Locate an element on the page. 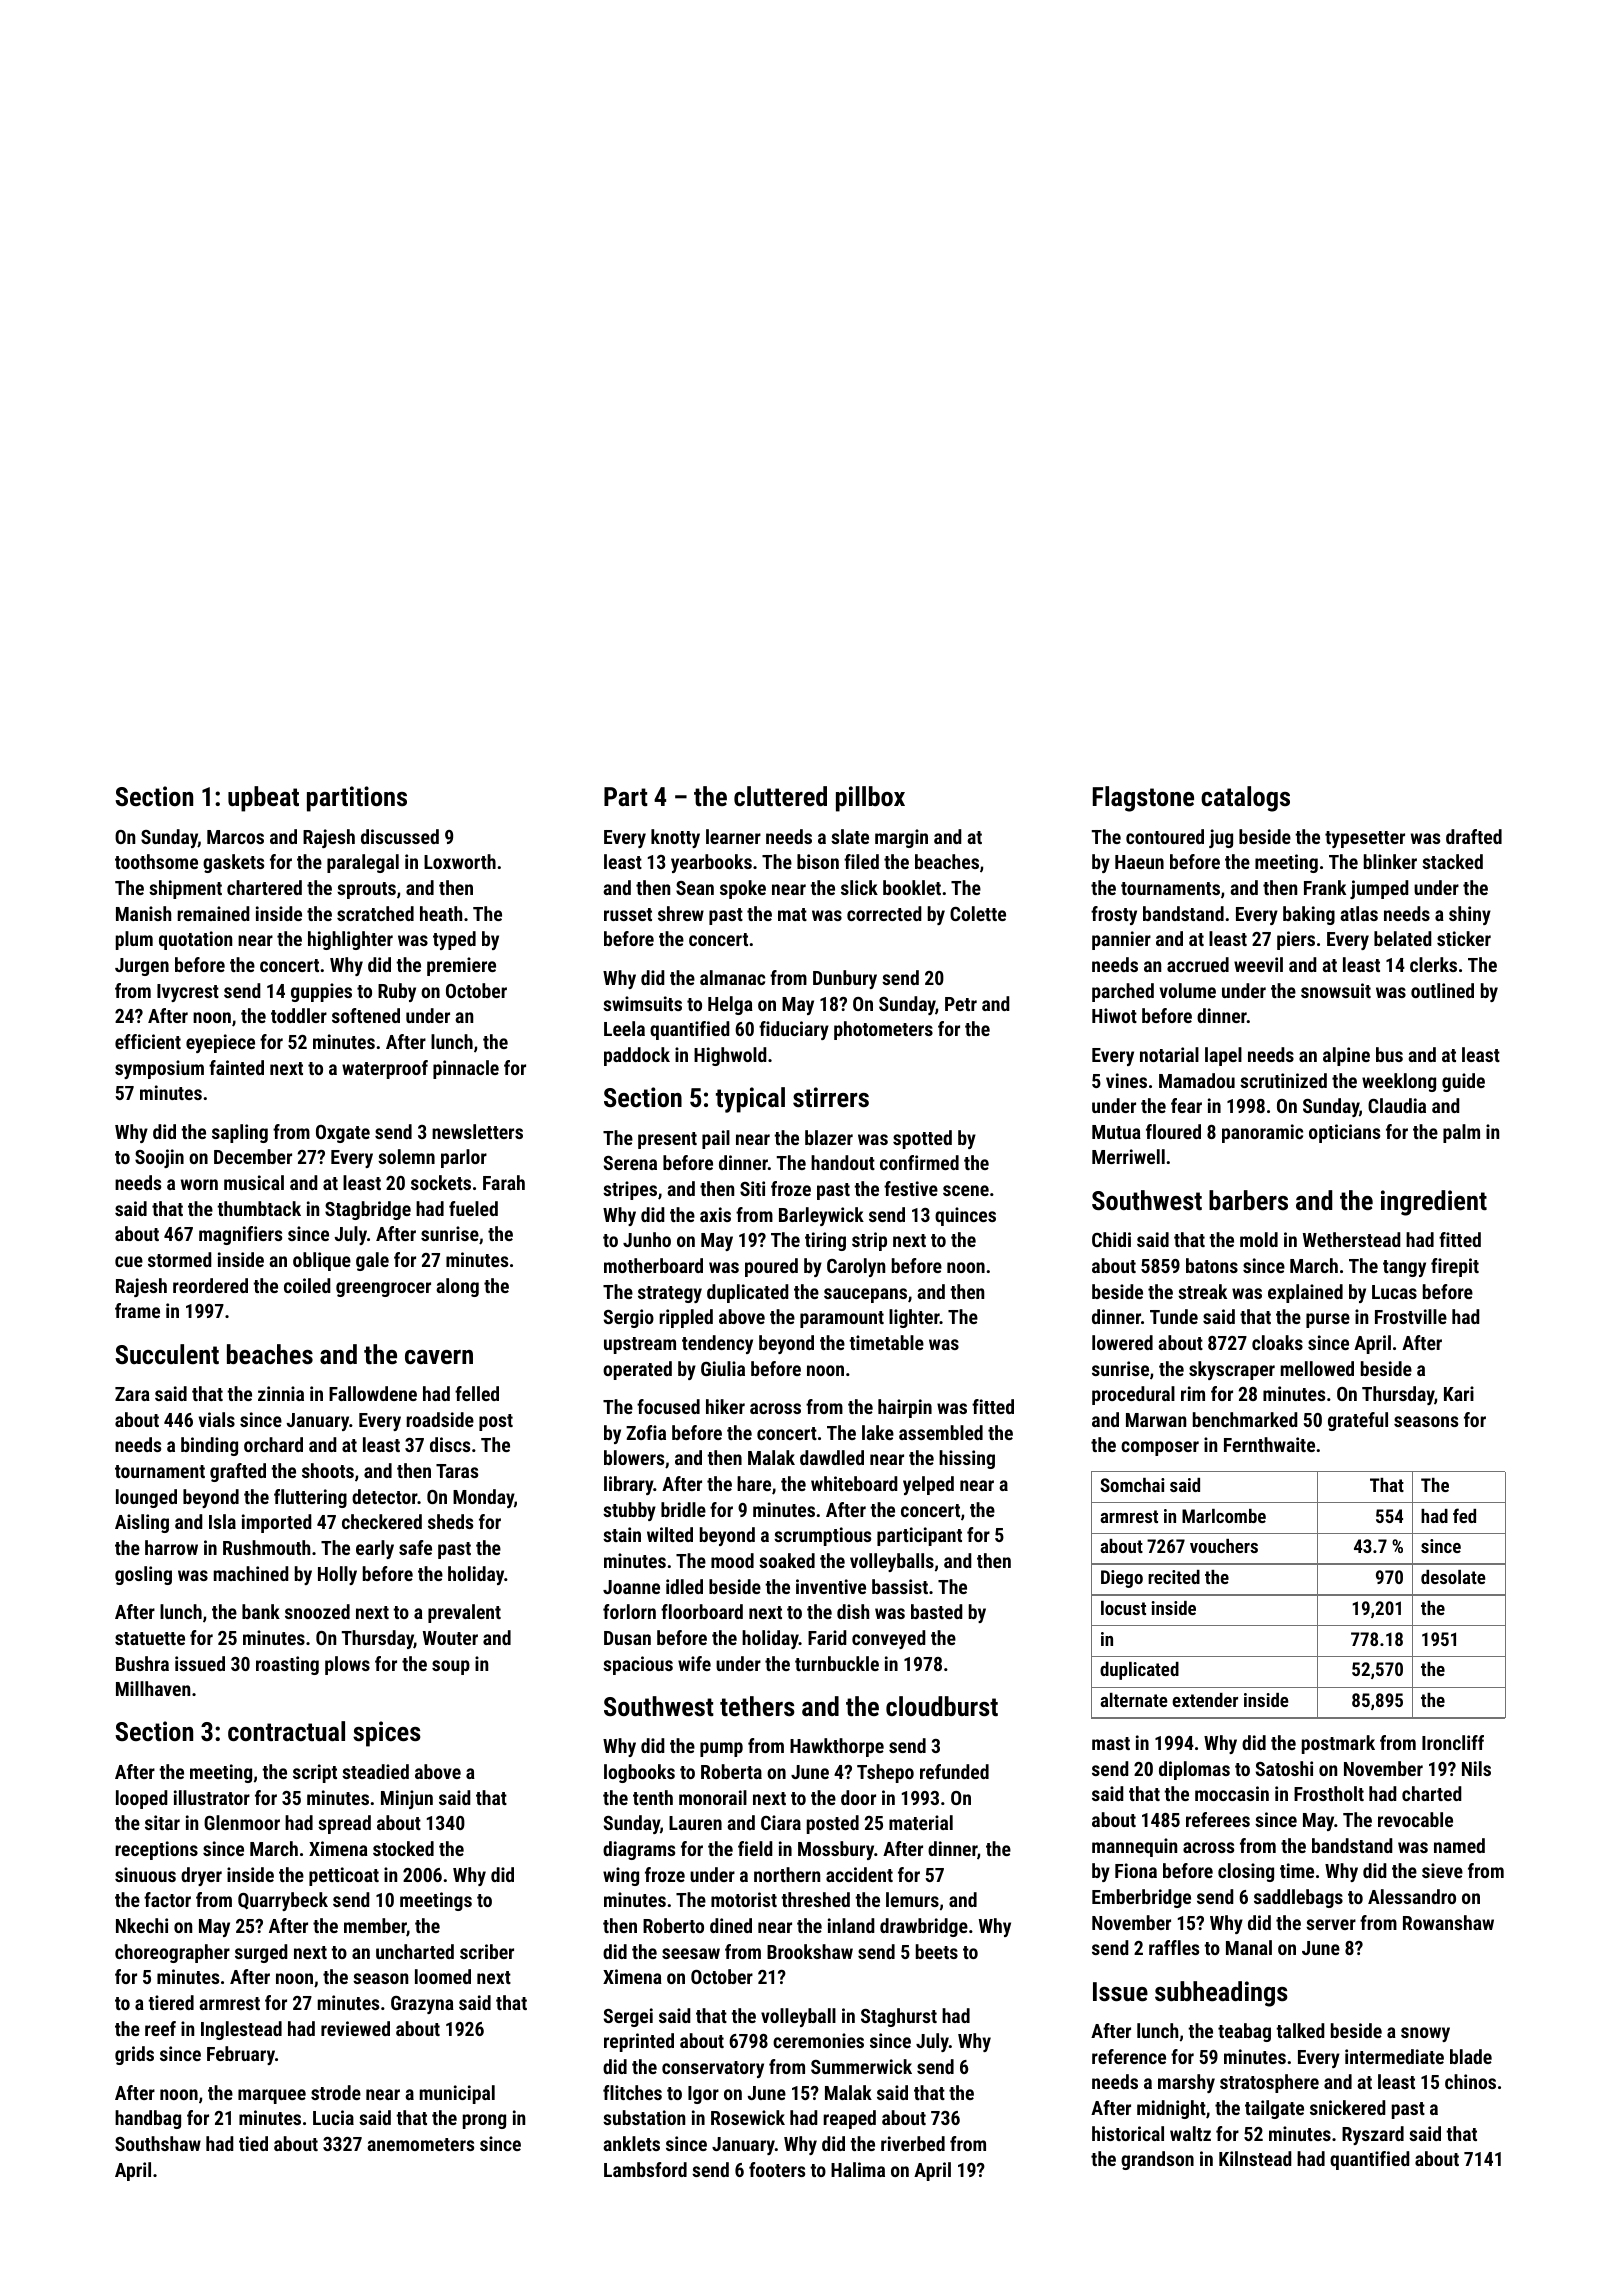 The image size is (1620, 2292). grids is located at coordinates (134, 2055).
